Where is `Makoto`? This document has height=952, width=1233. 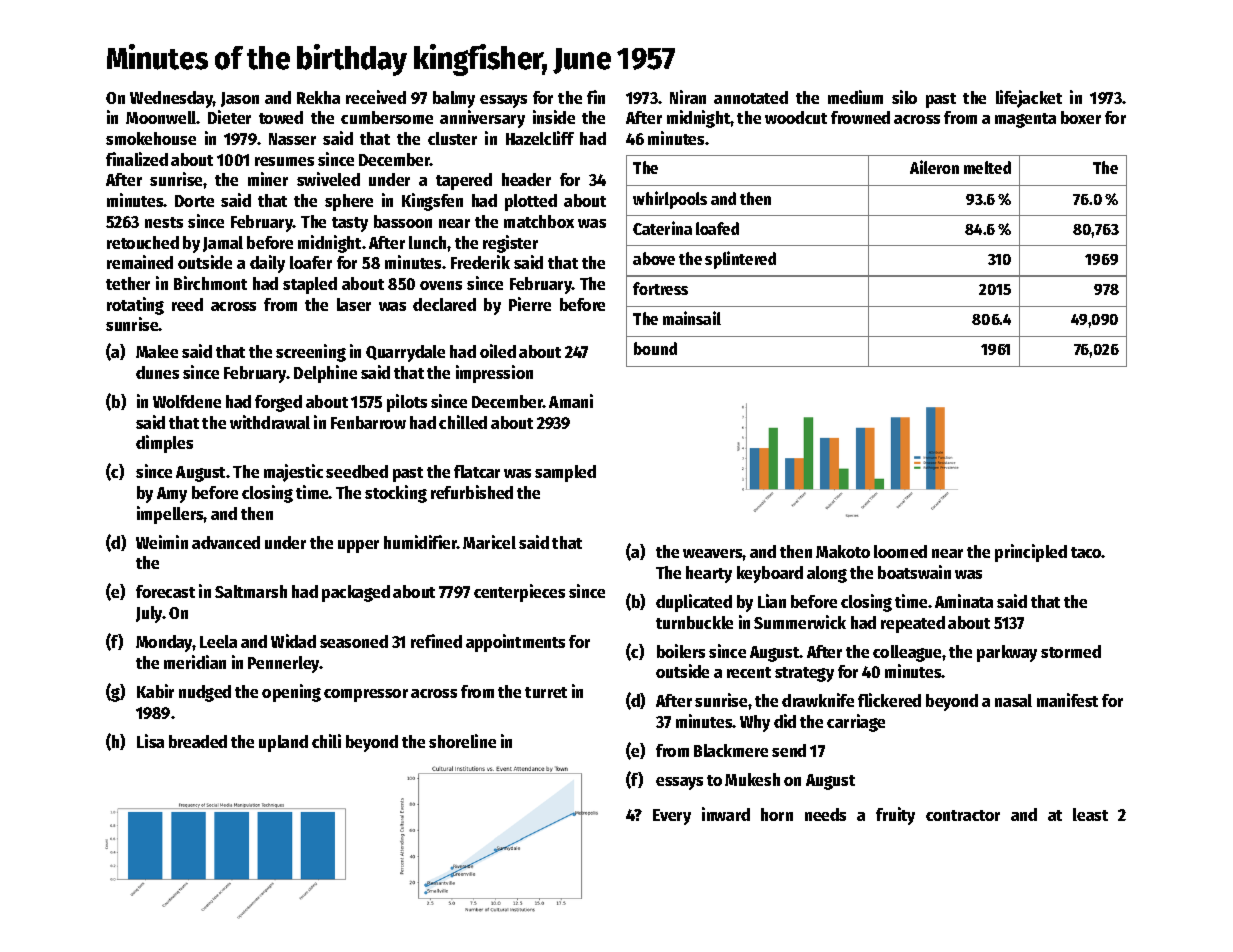
Makoto is located at coordinates (843, 551).
